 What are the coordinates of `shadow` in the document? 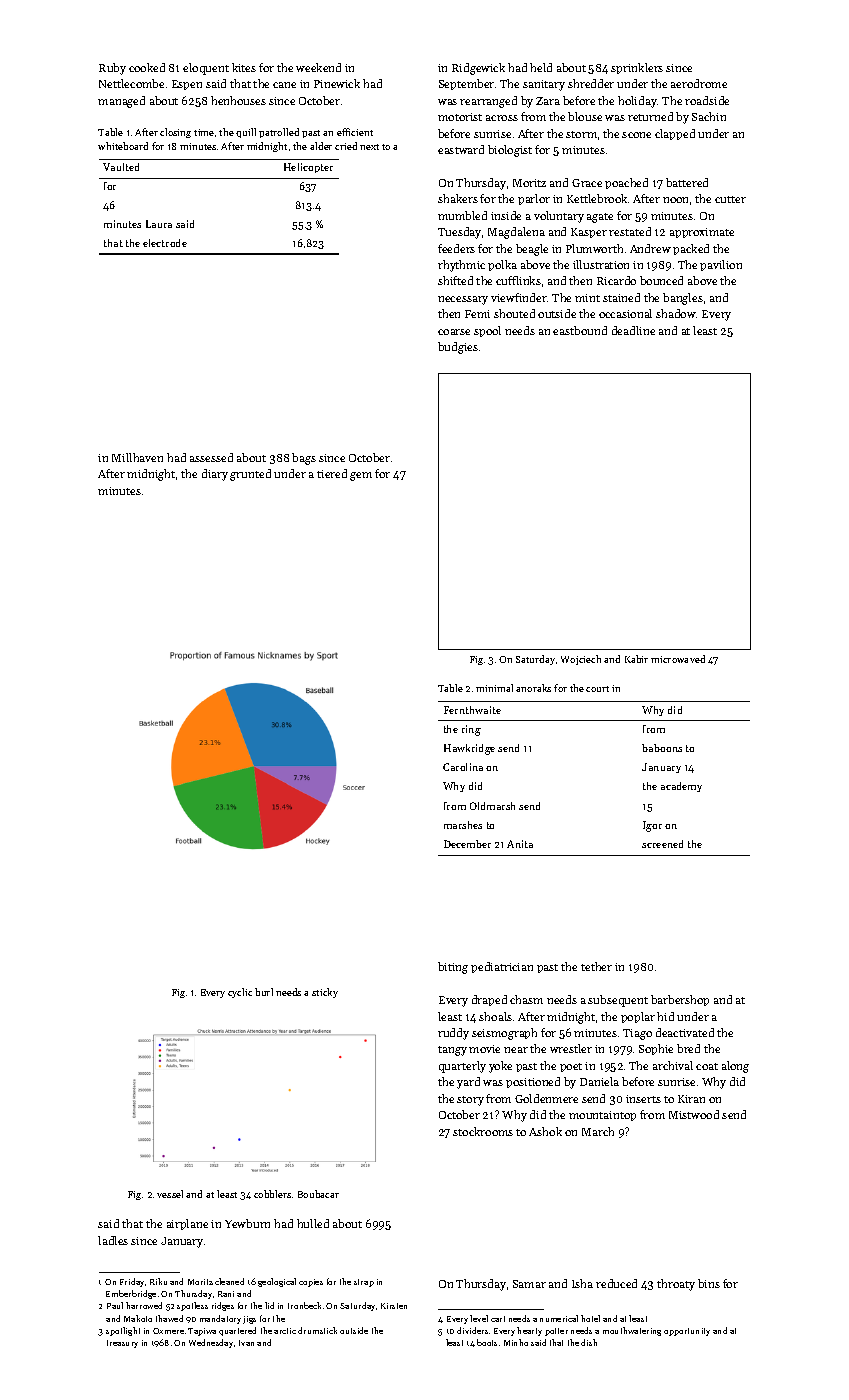 It's located at (676, 313).
